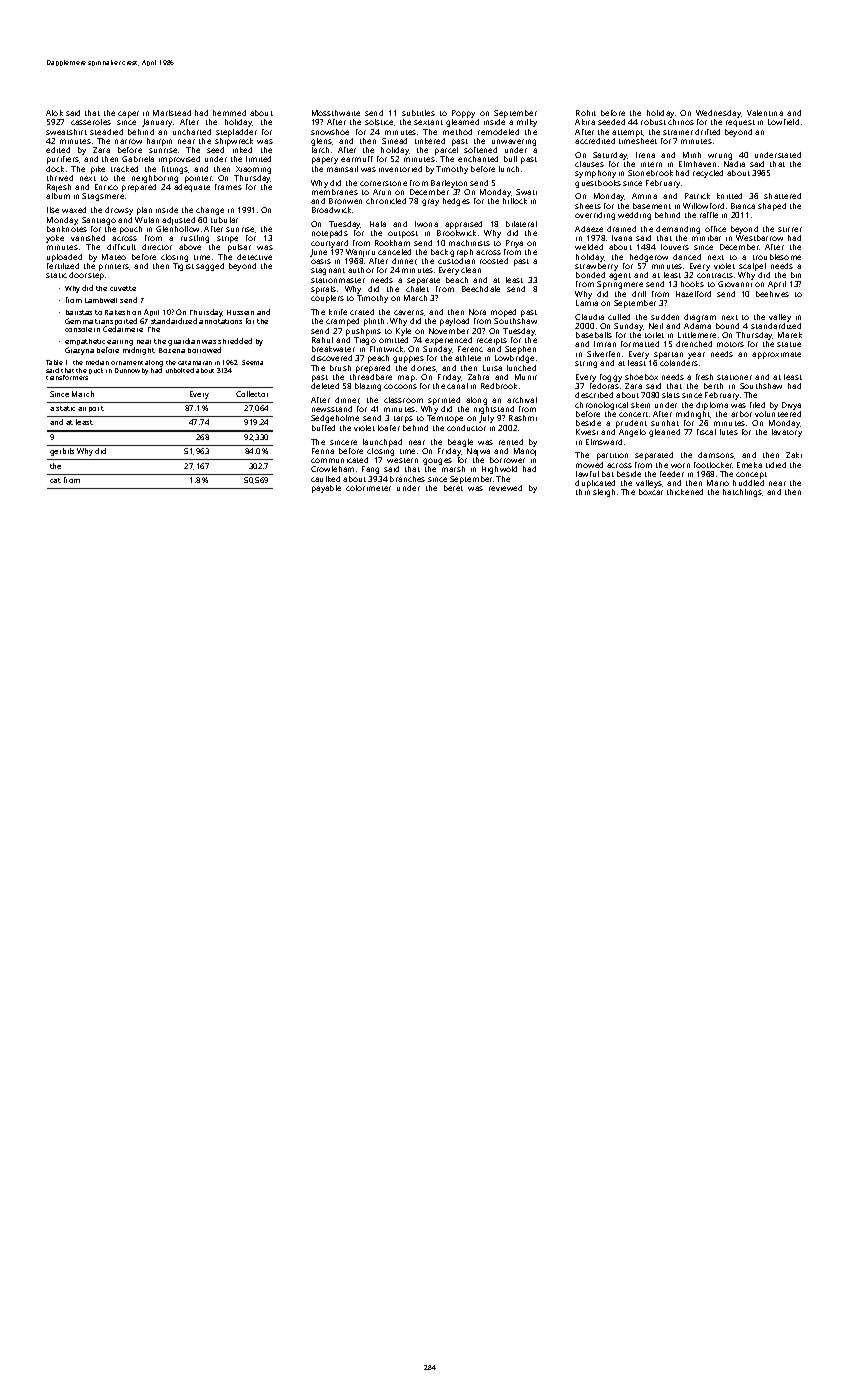 This screenshot has height=1400, width=849. I want to click on culled, so click(619, 317).
